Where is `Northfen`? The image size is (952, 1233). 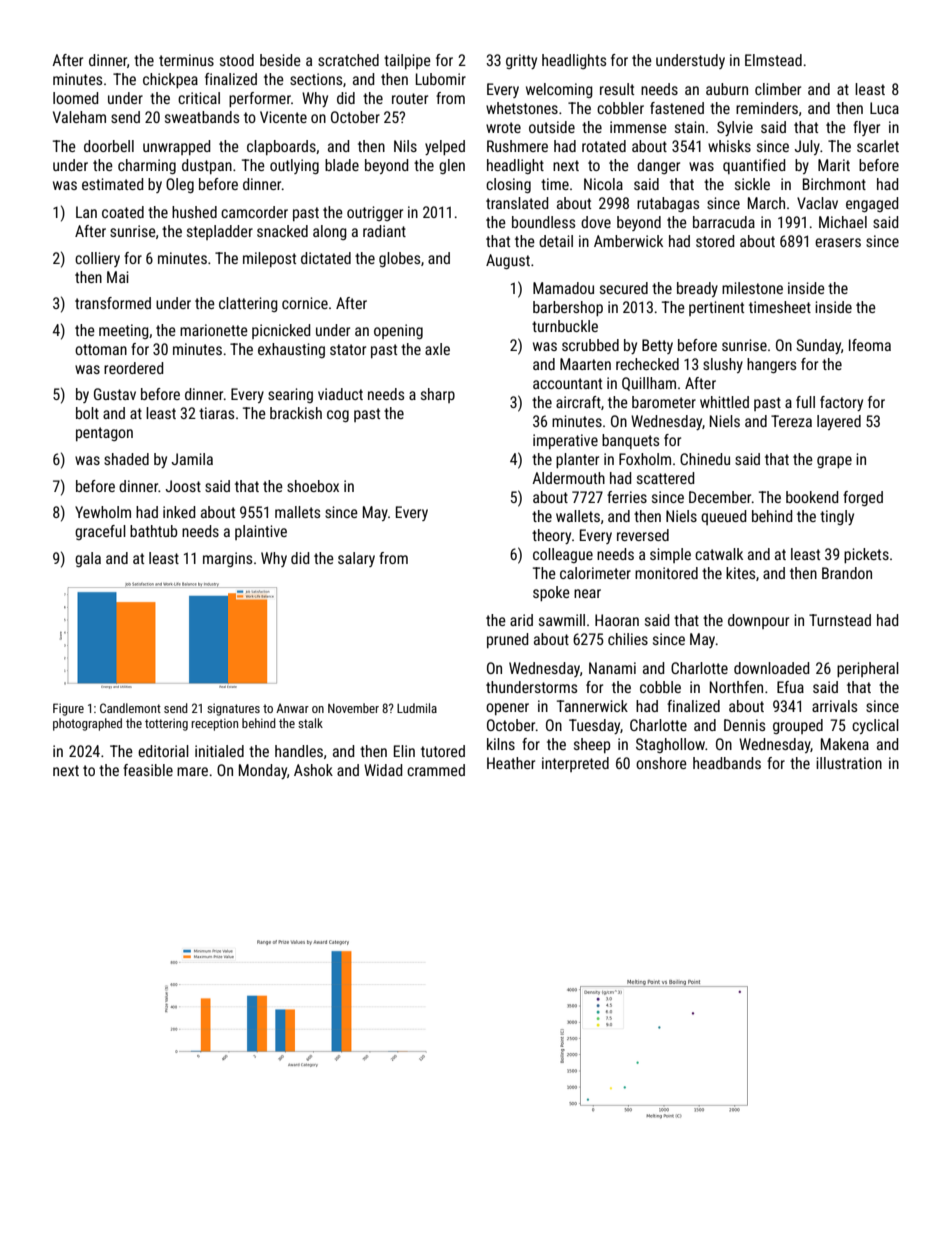 Northfen is located at coordinates (736, 687).
